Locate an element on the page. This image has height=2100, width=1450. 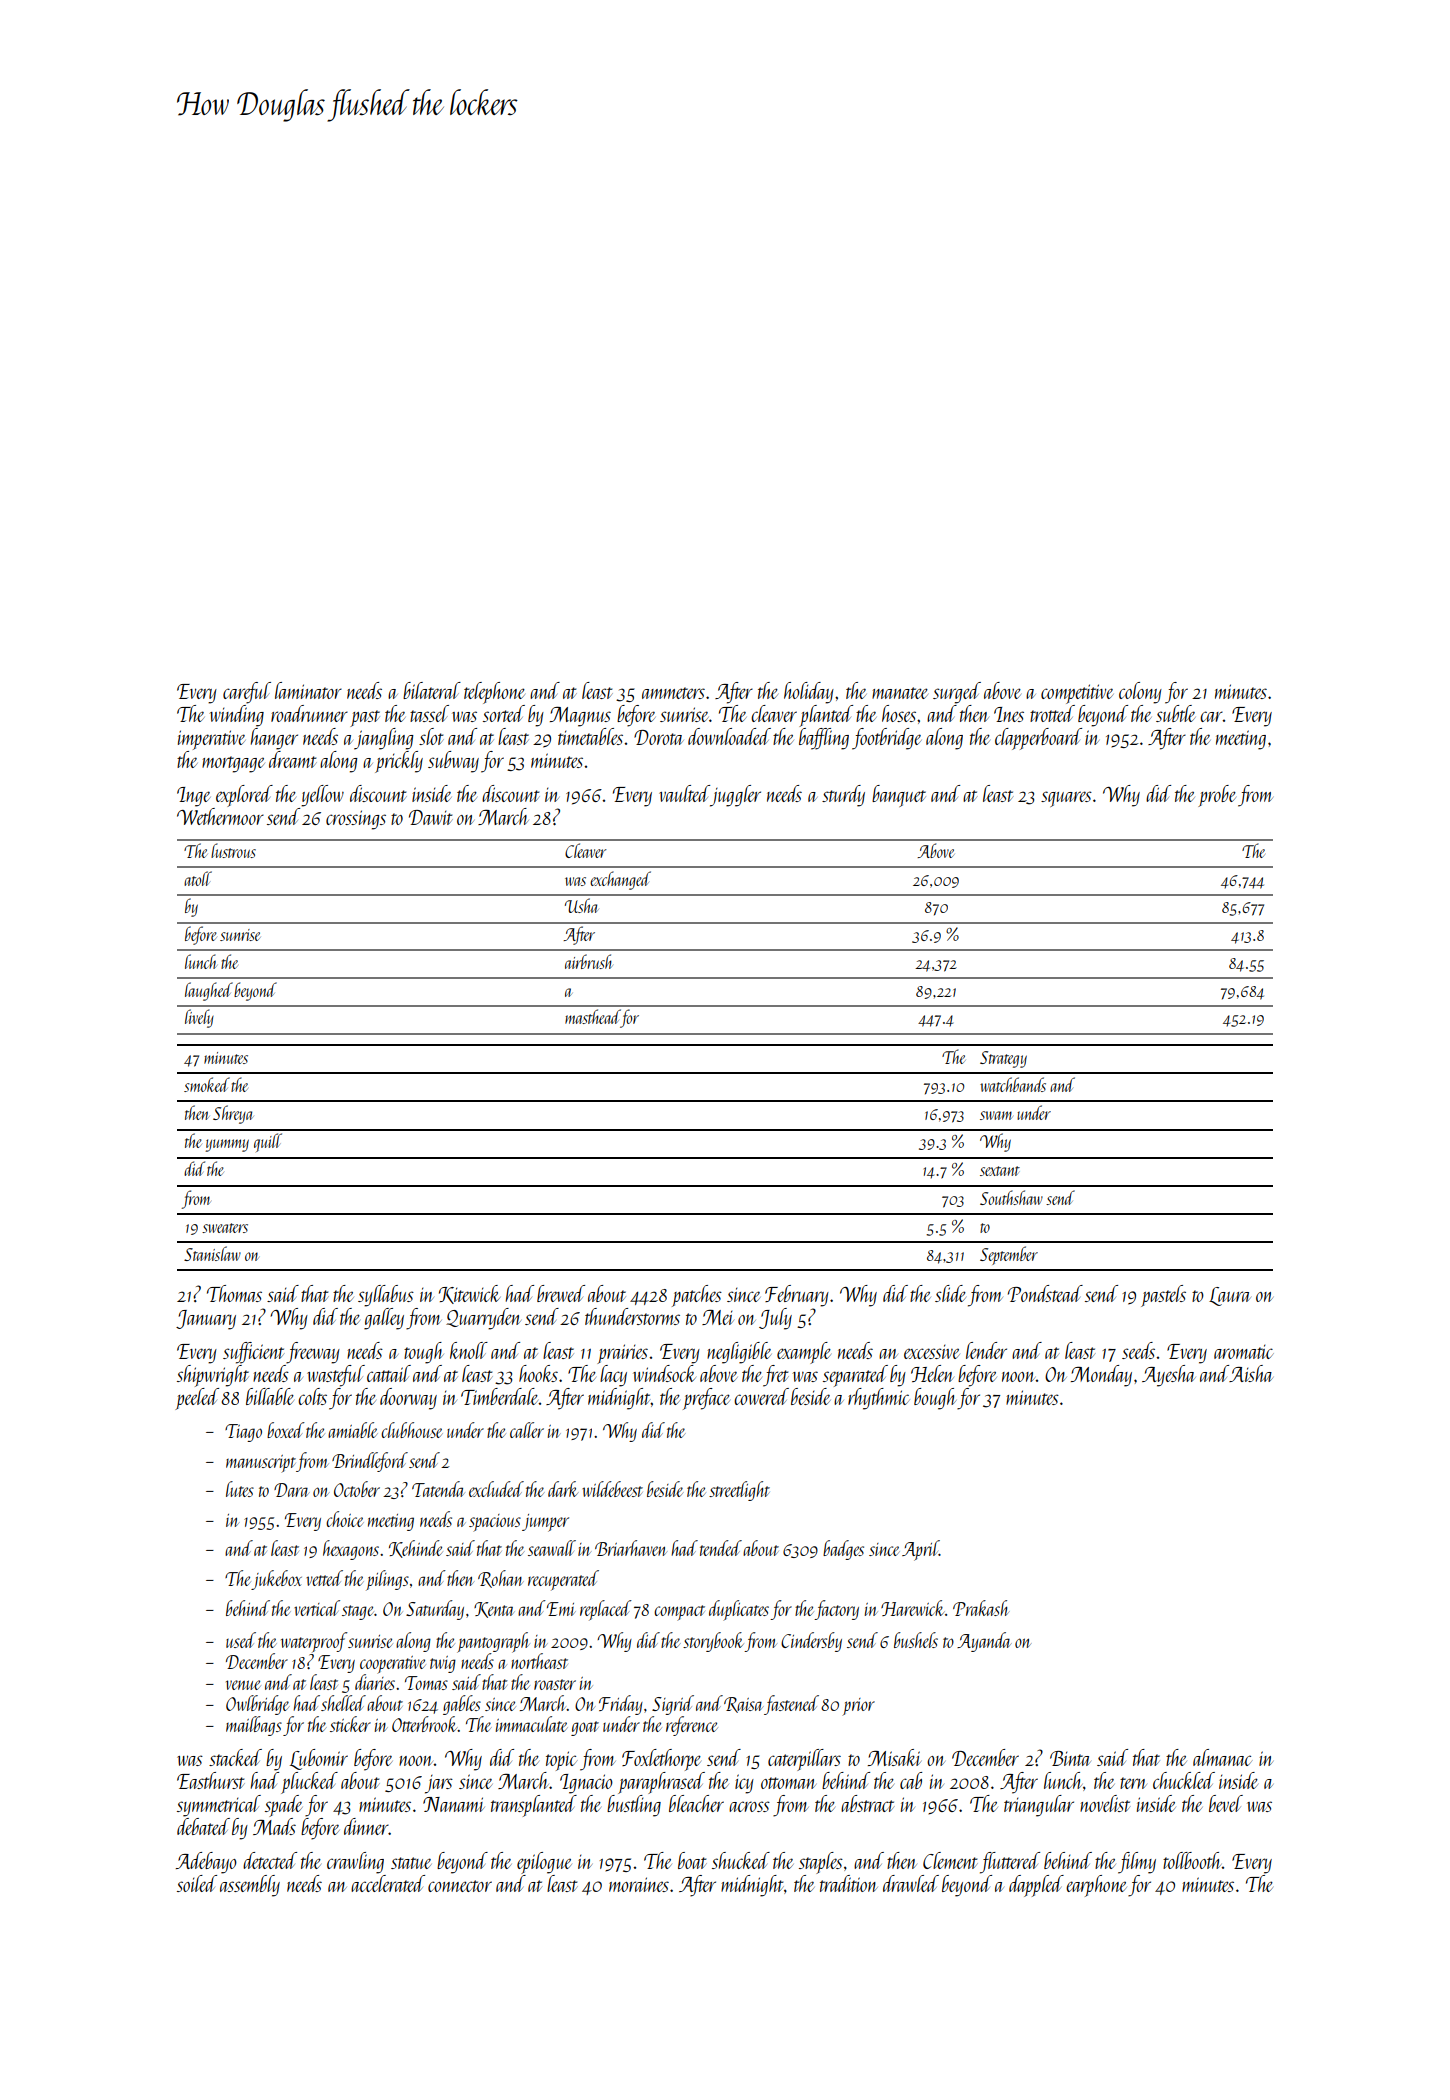
Ayesha is located at coordinates (1169, 1376).
